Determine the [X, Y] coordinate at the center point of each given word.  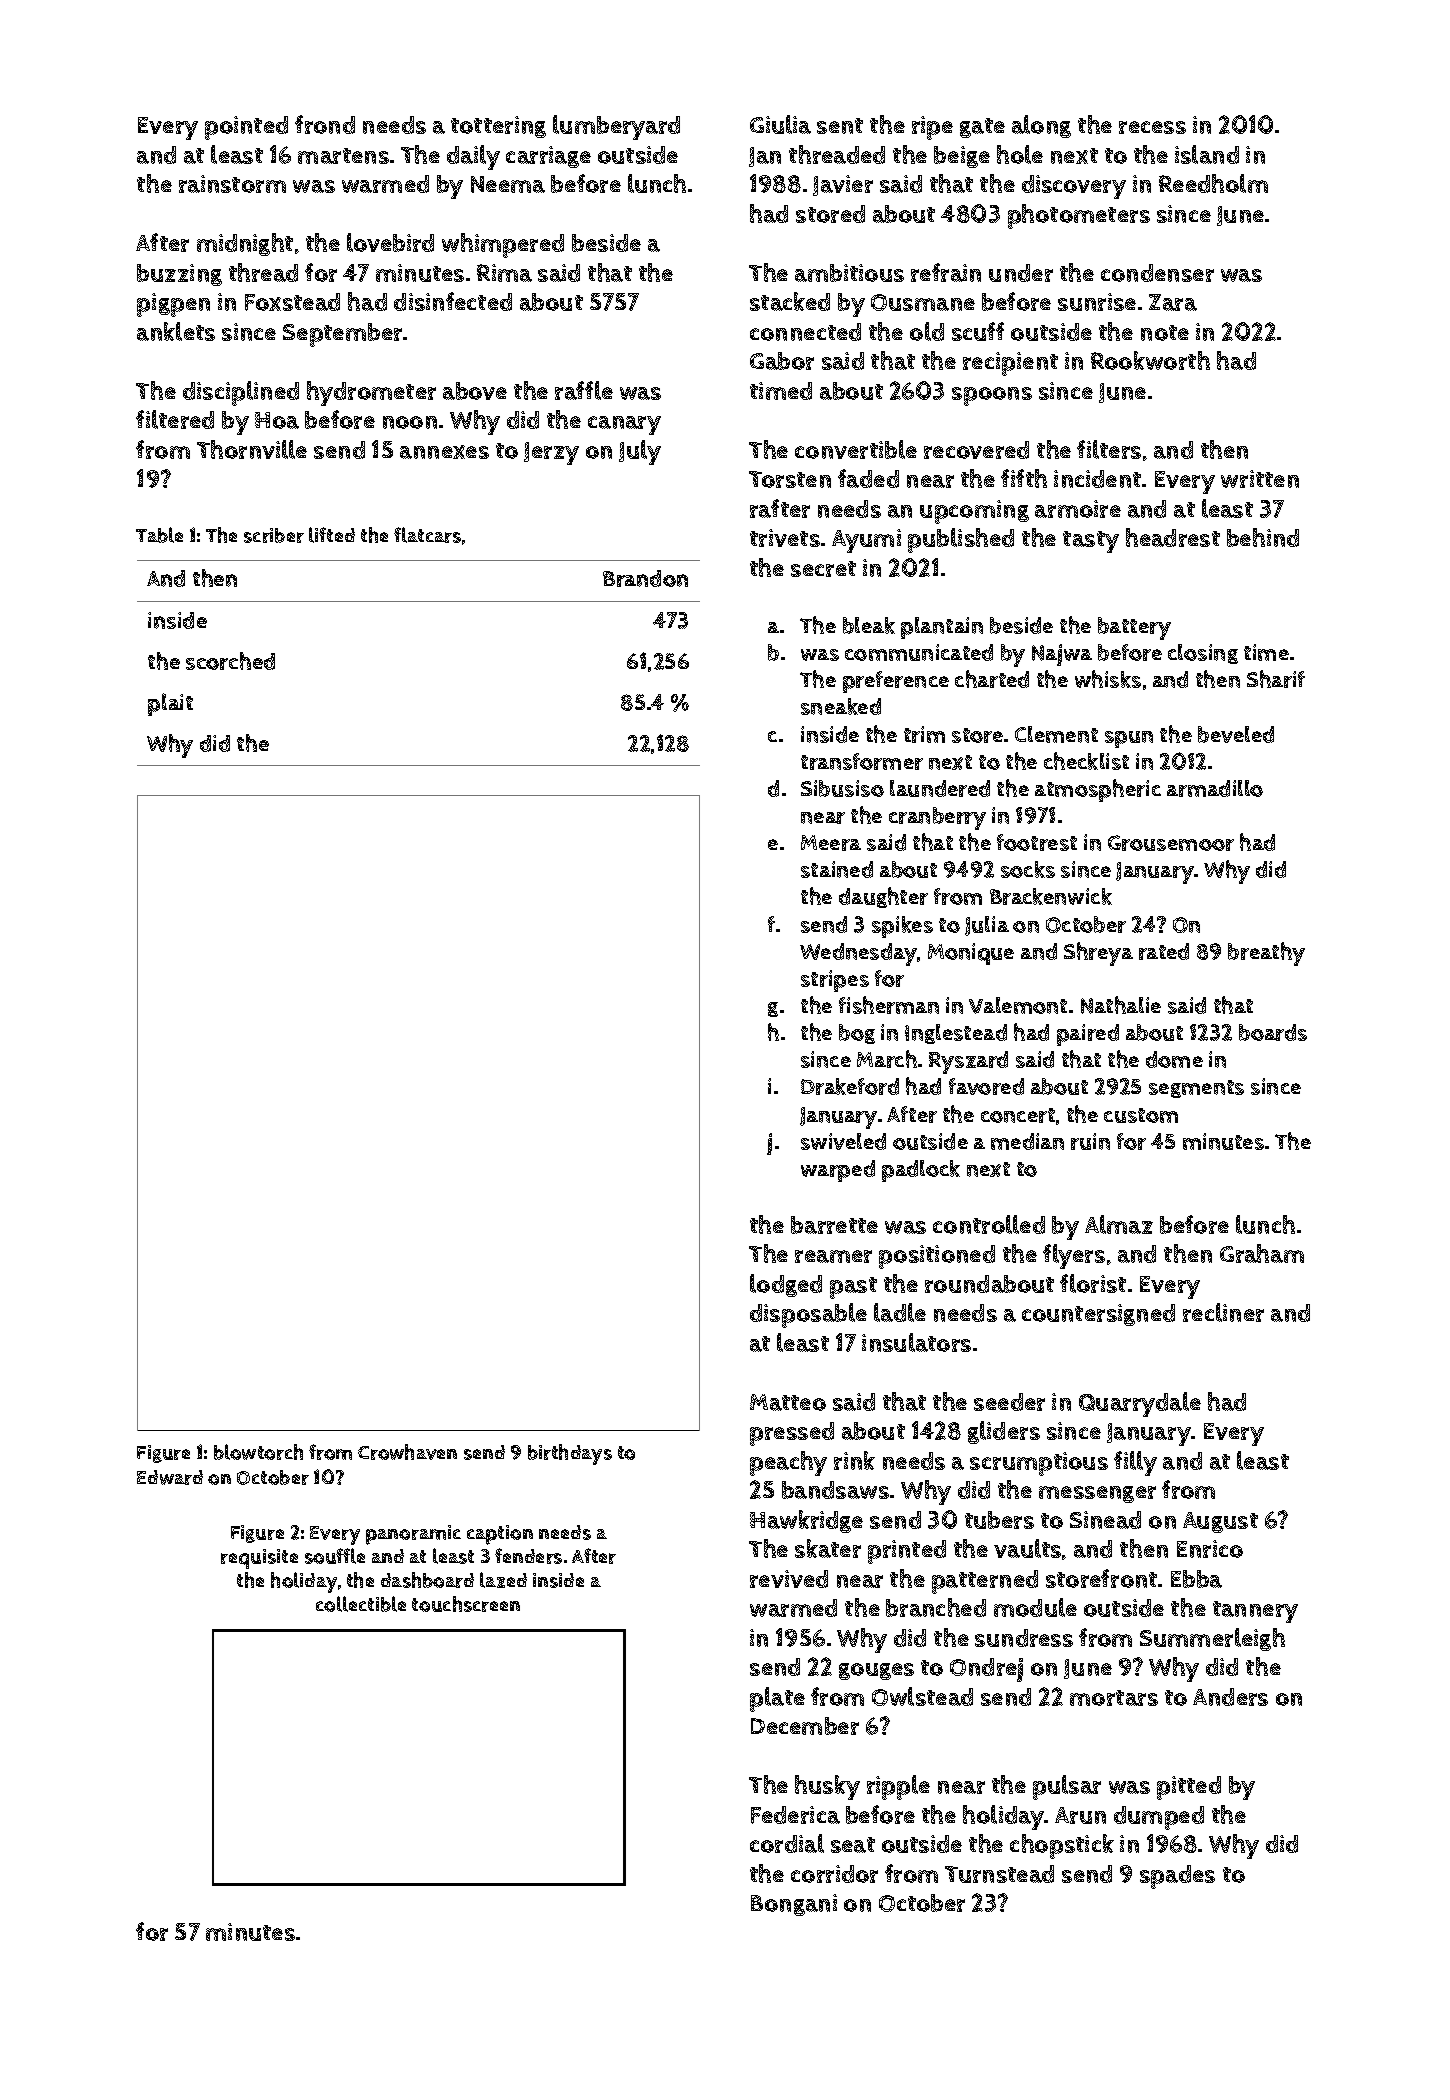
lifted [332, 535]
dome [1174, 1059]
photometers [1079, 216]
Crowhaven [407, 1452]
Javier [843, 185]
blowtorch [258, 1452]
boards [1273, 1032]
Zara [1173, 302]
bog [857, 1034]
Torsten [790, 479]
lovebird [390, 242]
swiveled [843, 1141]
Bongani [794, 1905]
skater [828, 1548]
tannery [1255, 1612]
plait [170, 704]
